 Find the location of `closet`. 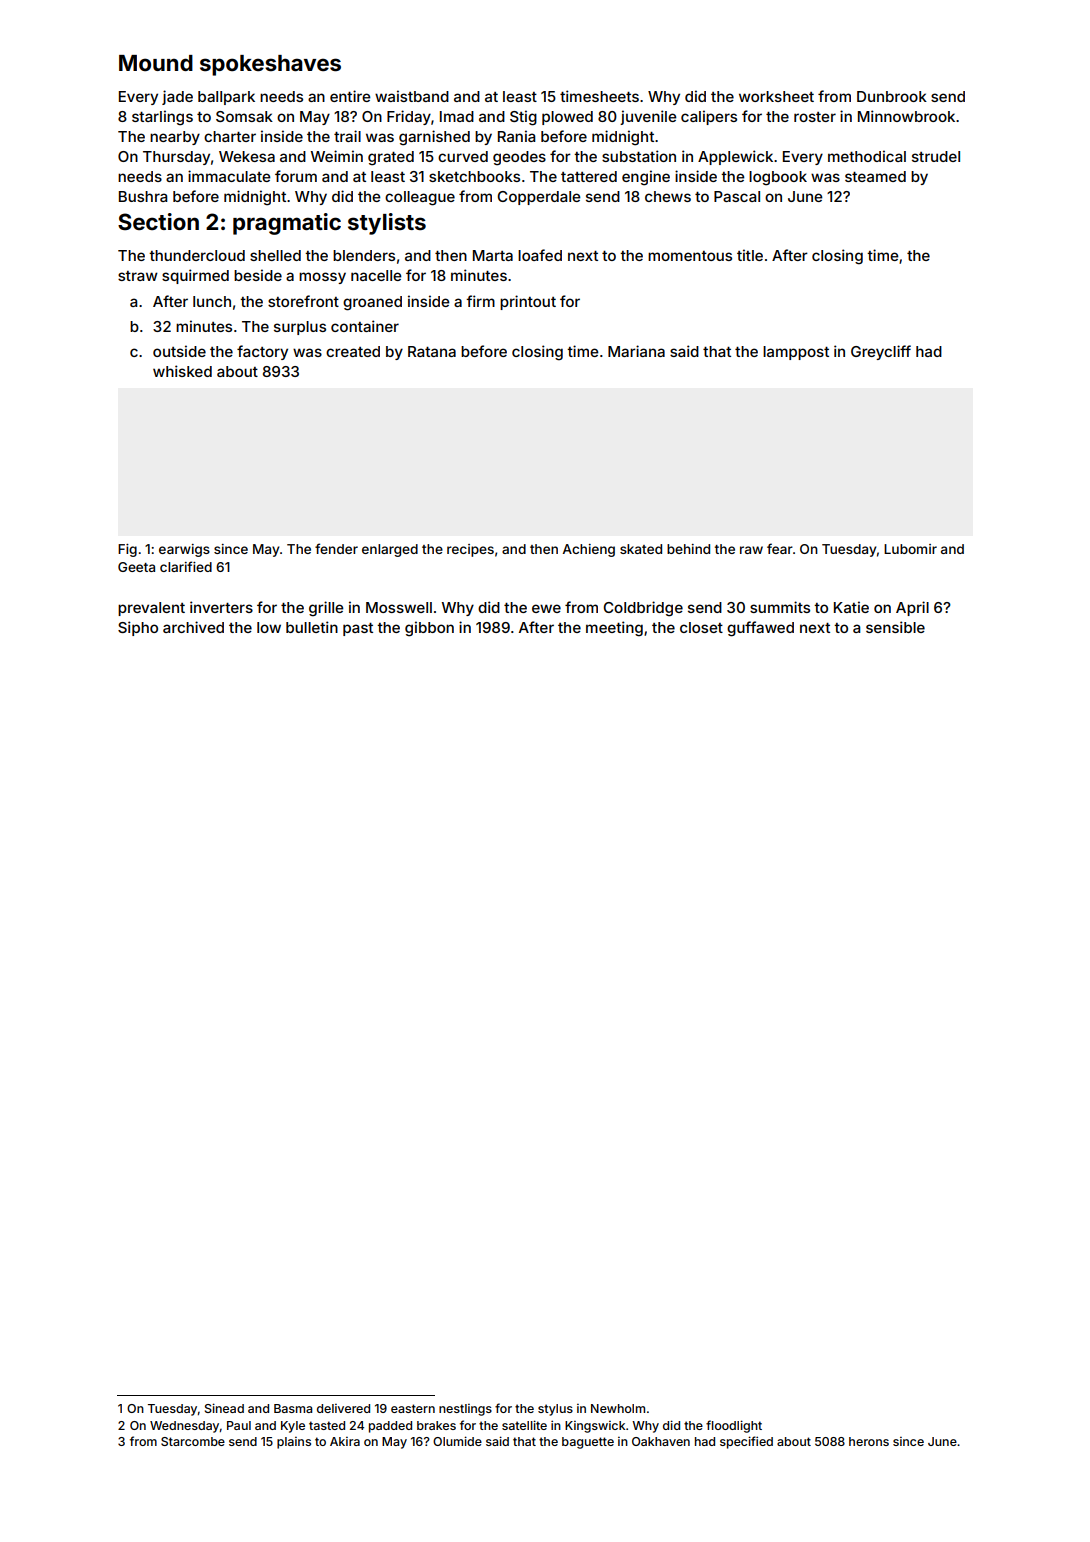

closet is located at coordinates (701, 627).
